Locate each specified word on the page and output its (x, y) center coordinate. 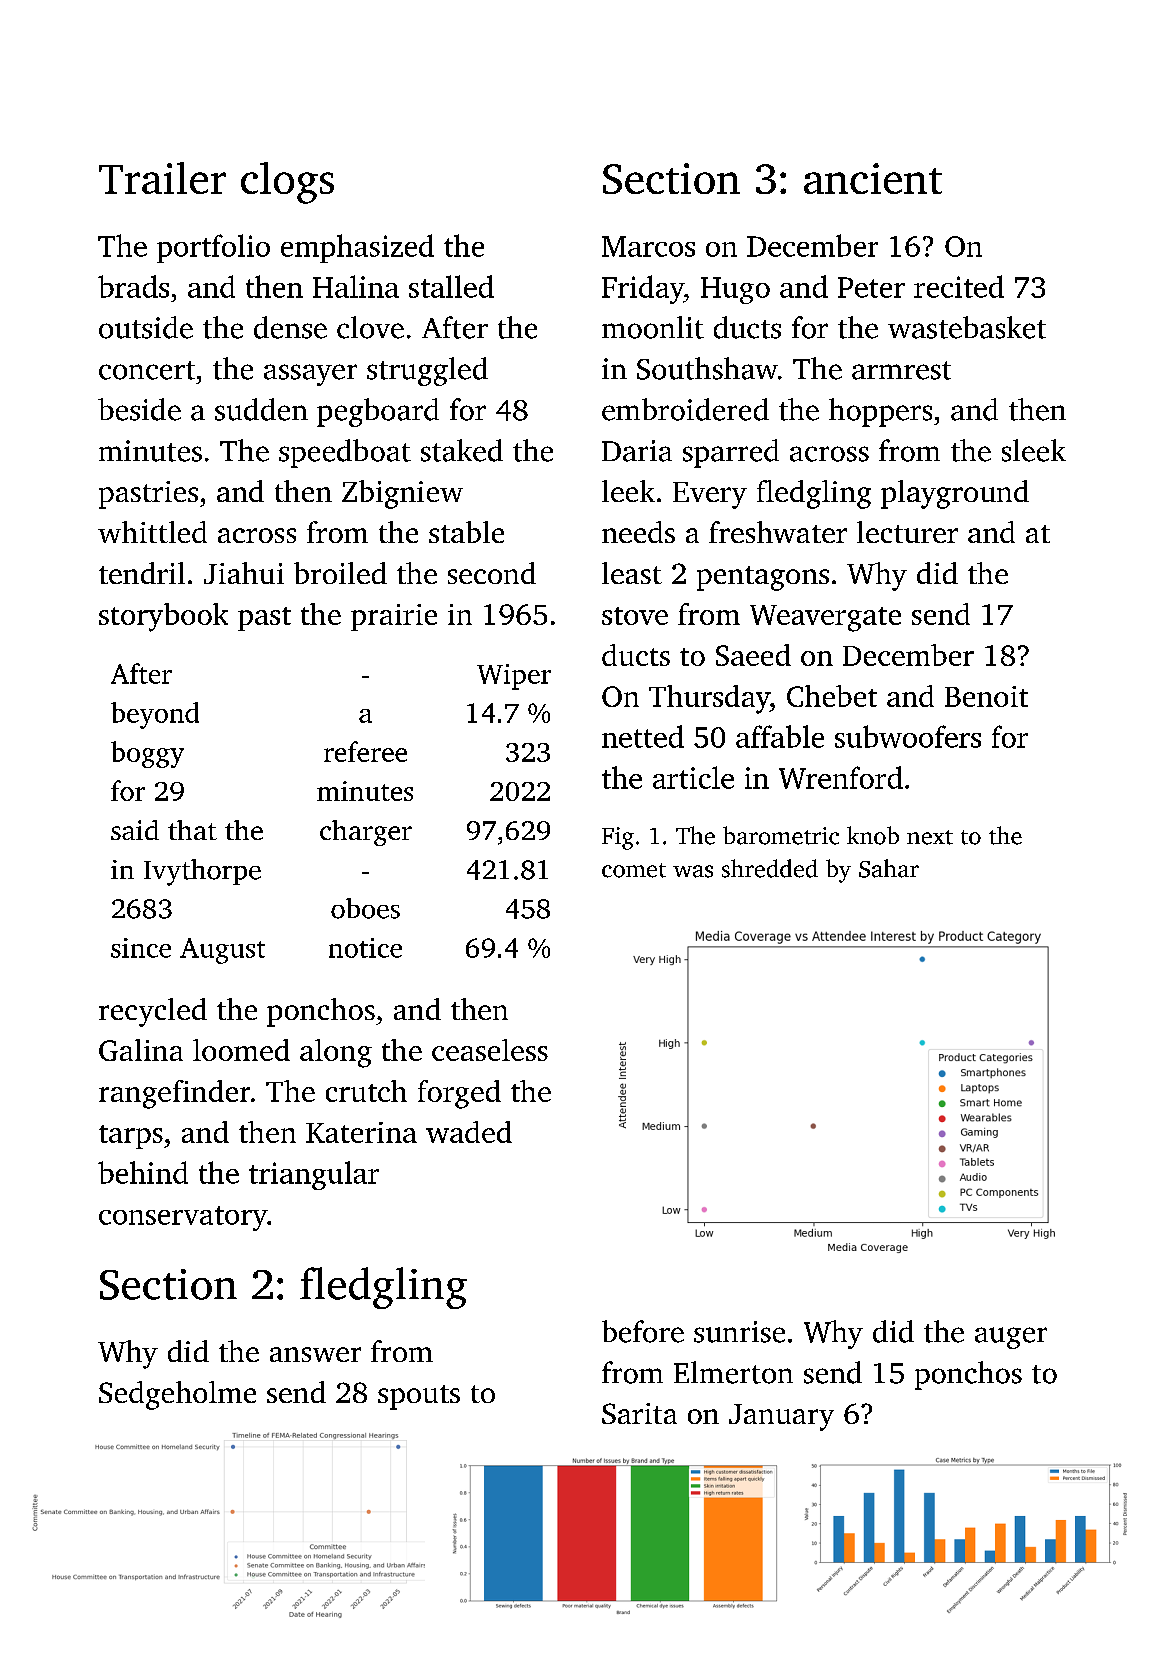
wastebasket (967, 327)
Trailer (162, 178)
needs (638, 532)
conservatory (183, 1218)
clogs (287, 183)
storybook (163, 617)
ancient (873, 178)
